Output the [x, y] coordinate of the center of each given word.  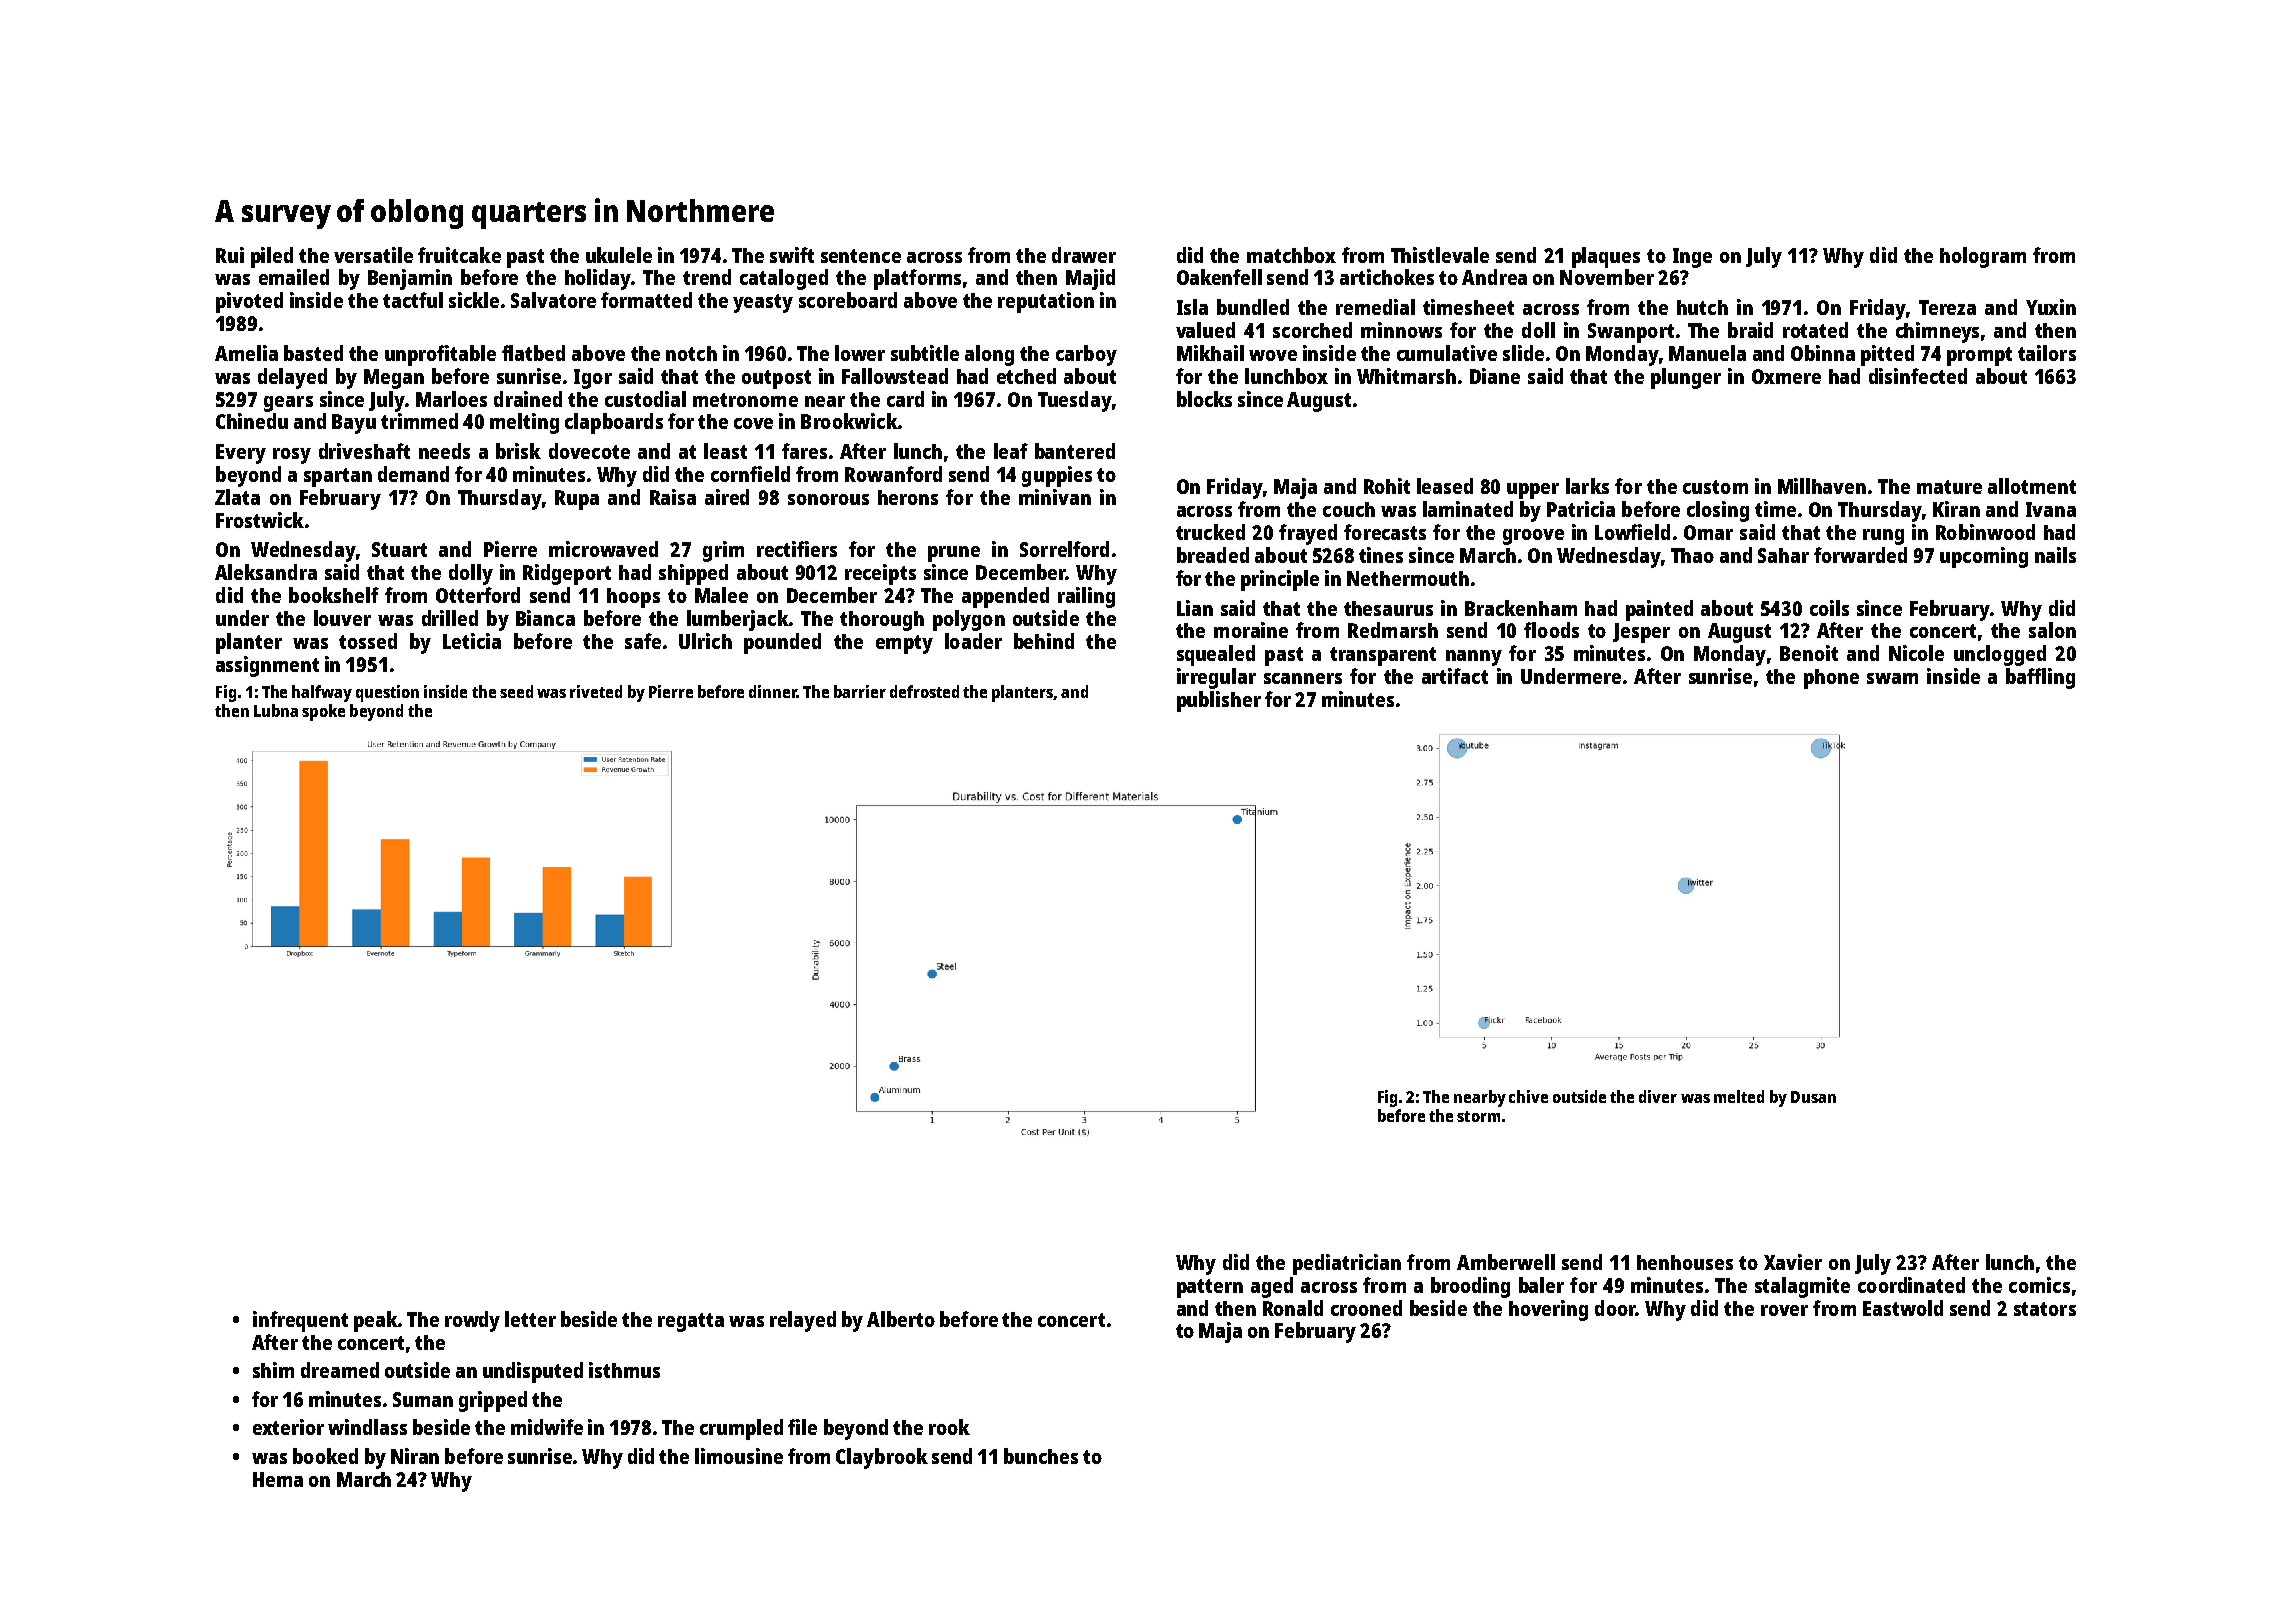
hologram [1983, 257]
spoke [323, 712]
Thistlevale [1440, 255]
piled [272, 257]
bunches [1041, 1456]
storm [1478, 1116]
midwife [547, 1427]
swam [1892, 678]
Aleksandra [266, 572]
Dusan [1813, 1097]
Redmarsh [1393, 630]
